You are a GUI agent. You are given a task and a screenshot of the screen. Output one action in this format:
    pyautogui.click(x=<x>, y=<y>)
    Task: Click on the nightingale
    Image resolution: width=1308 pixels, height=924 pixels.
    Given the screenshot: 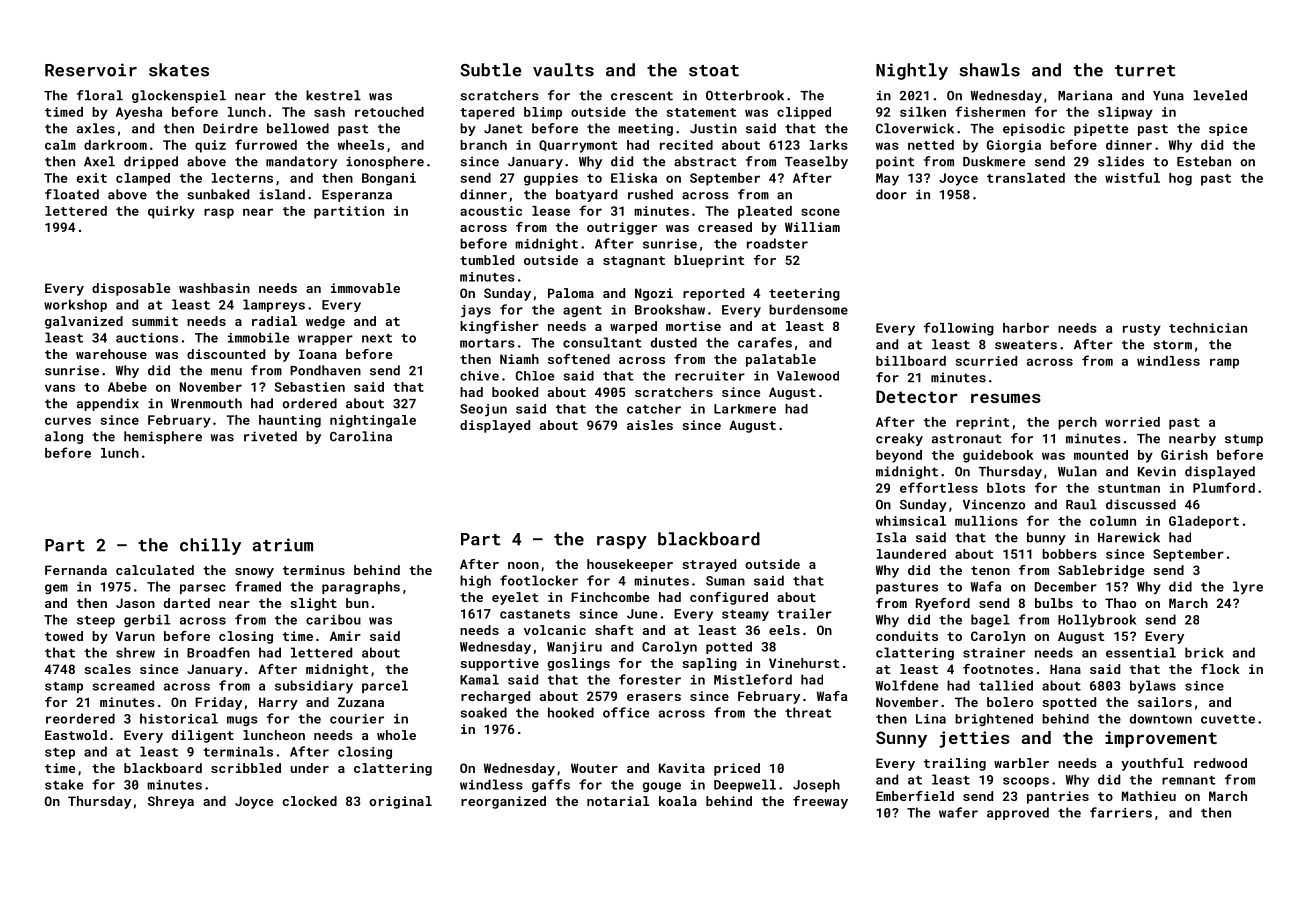 What is the action you would take?
    pyautogui.click(x=373, y=421)
